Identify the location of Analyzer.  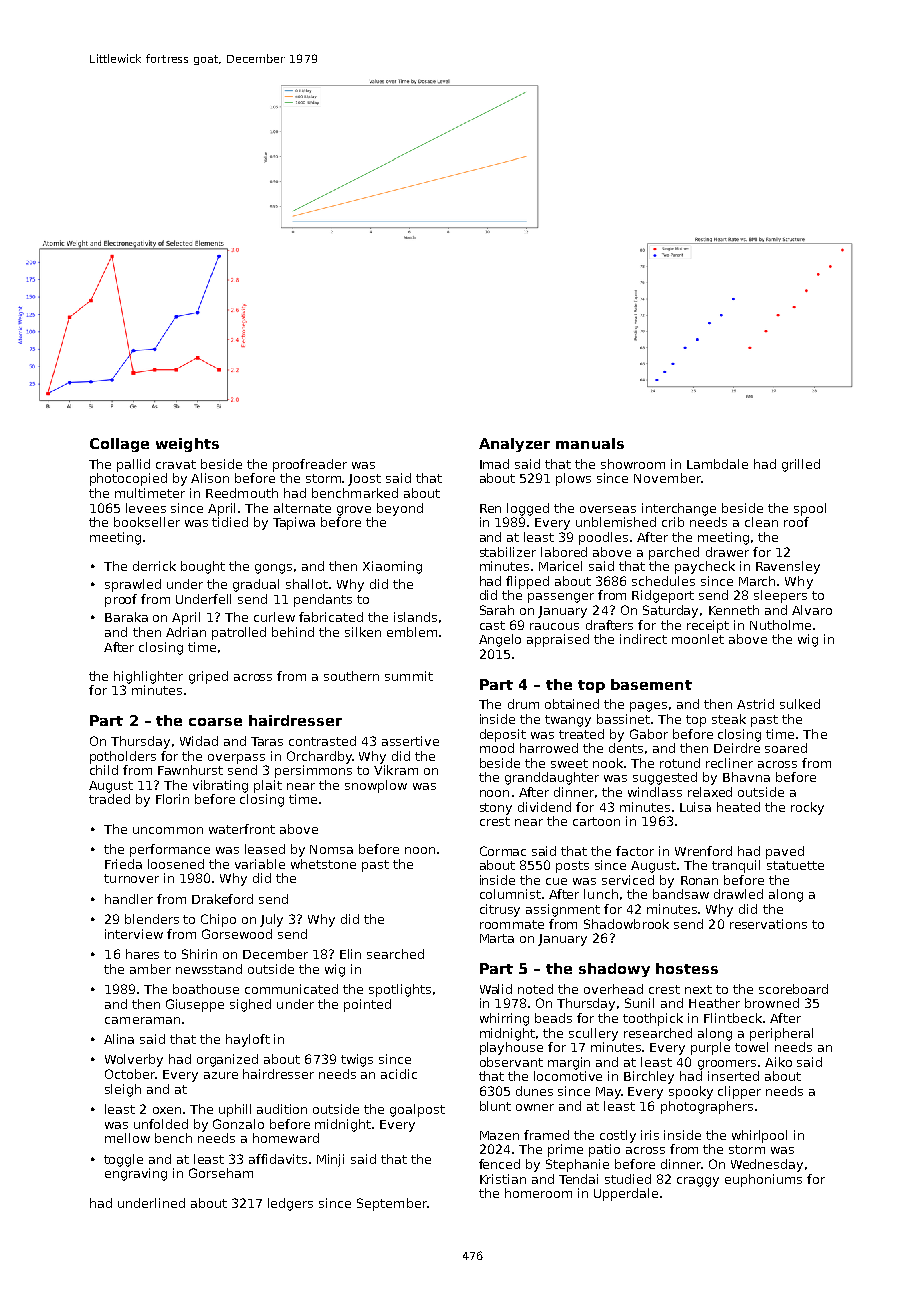
(514, 445).
